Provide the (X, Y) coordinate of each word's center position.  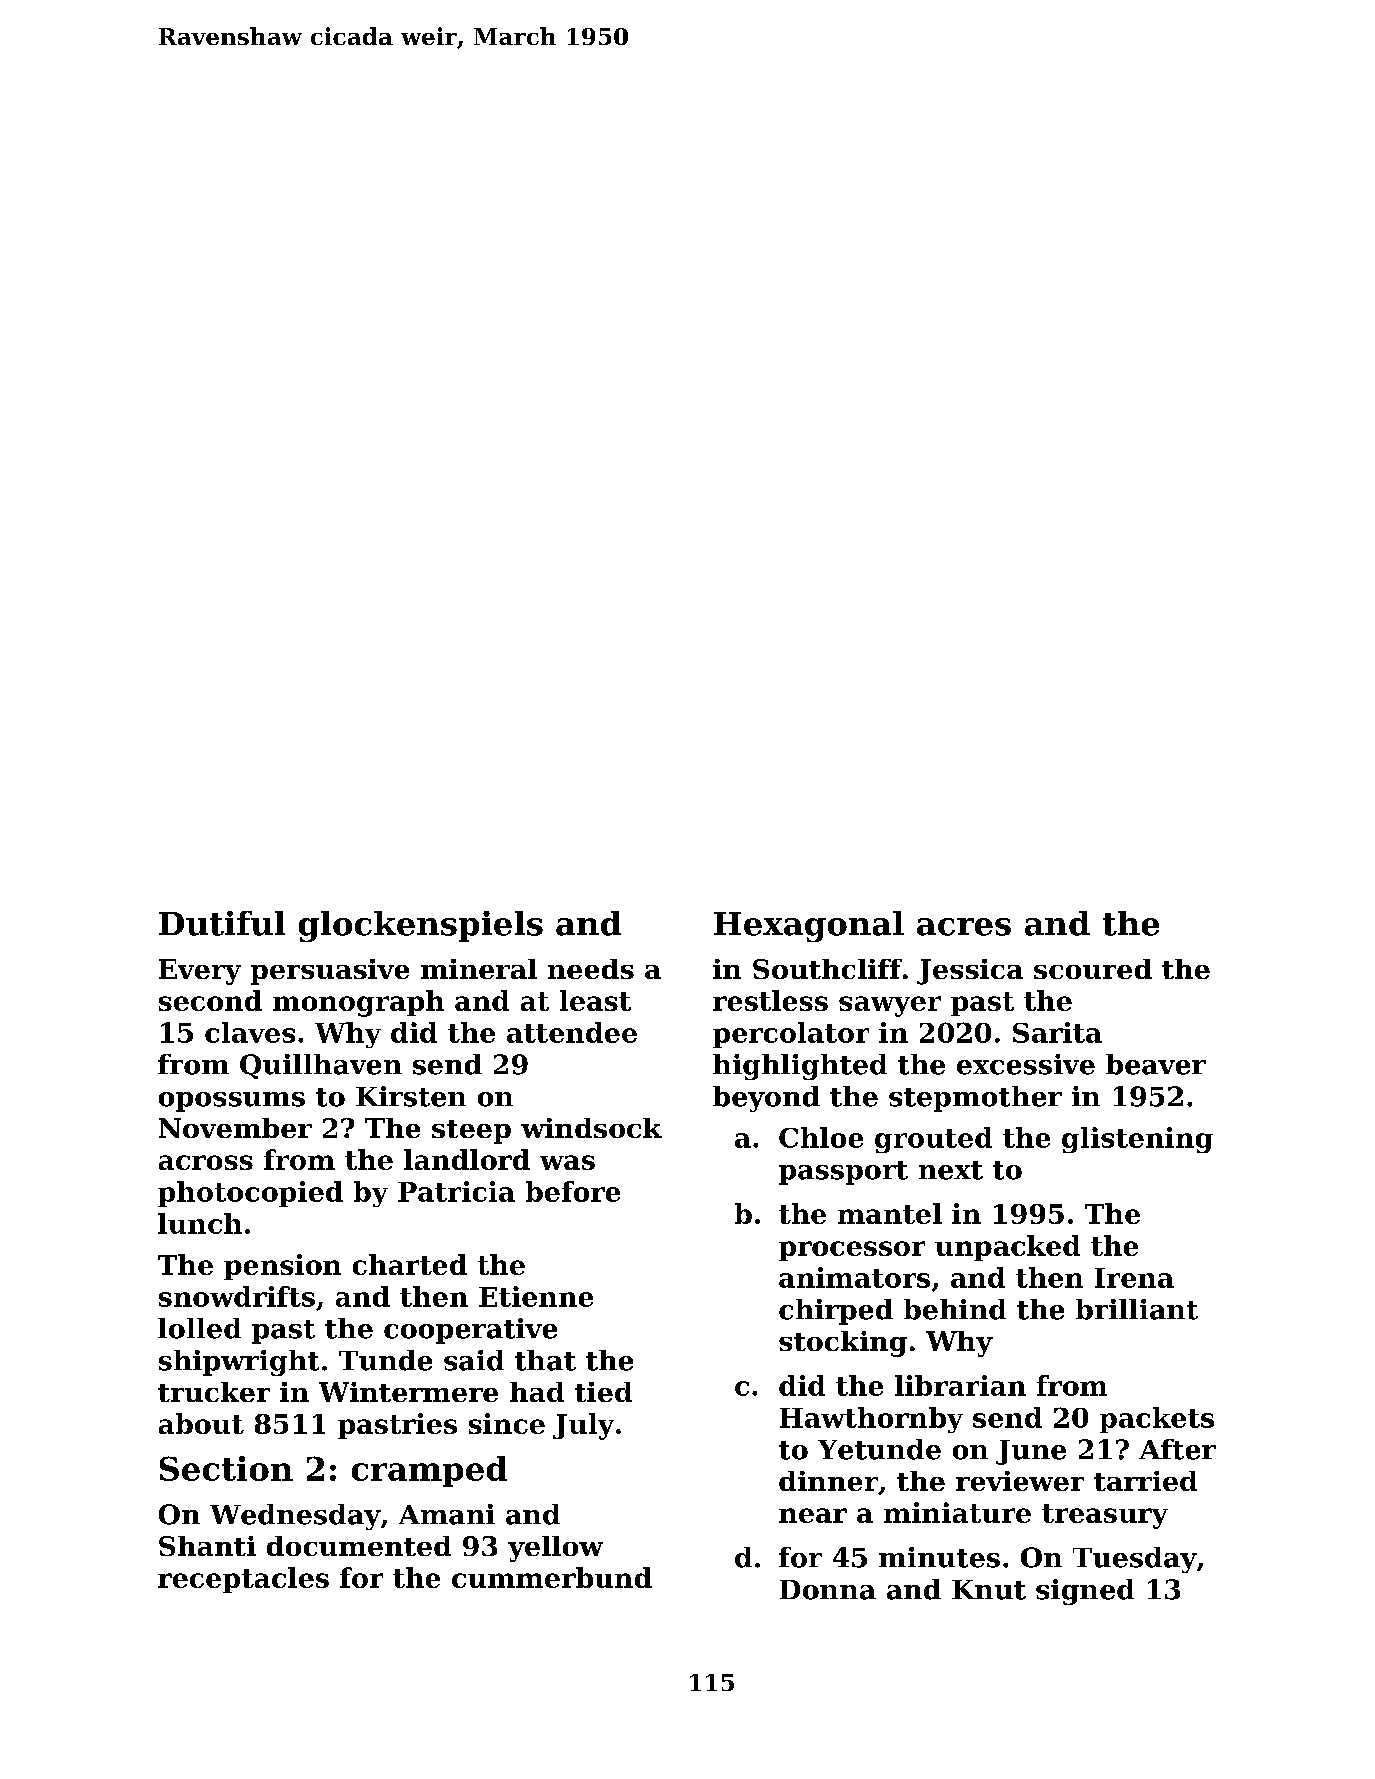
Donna (828, 1590)
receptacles (243, 1580)
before (573, 1191)
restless (770, 1000)
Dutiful (222, 923)
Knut (989, 1590)
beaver (1156, 1064)
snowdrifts (237, 1296)
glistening (1137, 1140)
